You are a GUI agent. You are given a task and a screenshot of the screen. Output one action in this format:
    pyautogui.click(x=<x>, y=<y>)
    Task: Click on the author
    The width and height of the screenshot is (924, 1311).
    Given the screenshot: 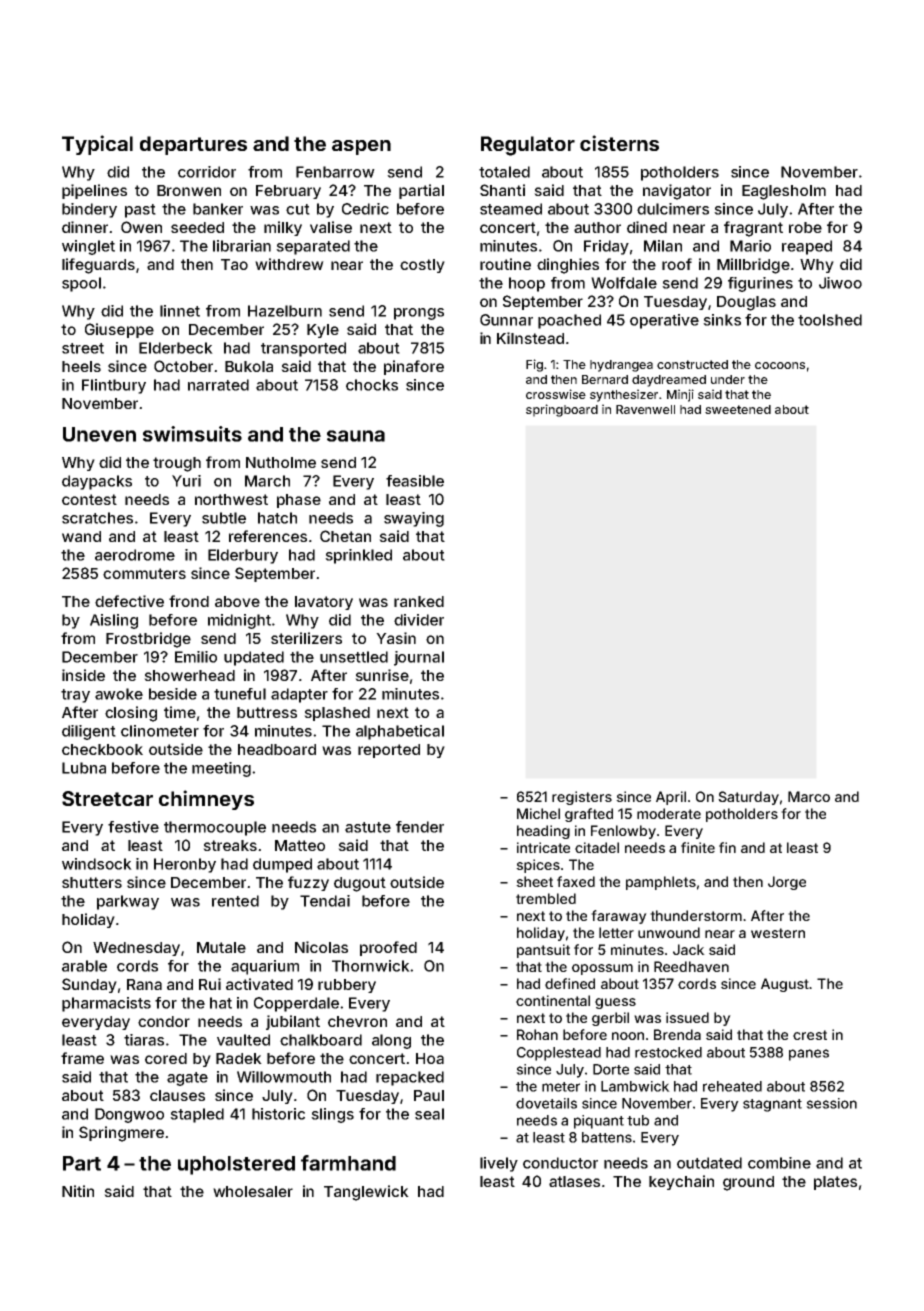 What is the action you would take?
    pyautogui.click(x=597, y=227)
